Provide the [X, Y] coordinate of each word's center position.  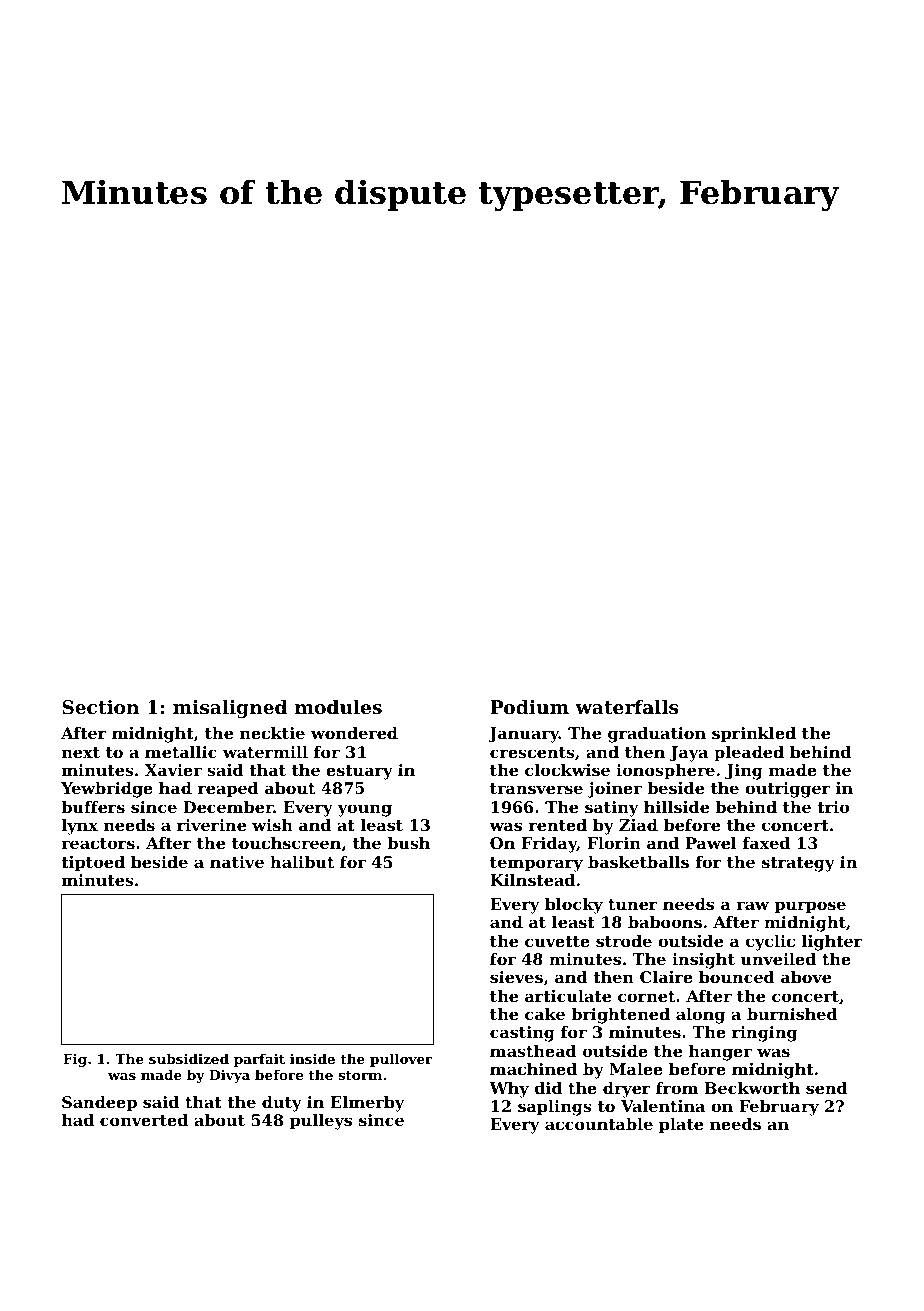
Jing [744, 772]
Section [100, 707]
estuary [359, 772]
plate [681, 1126]
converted [144, 1120]
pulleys [321, 1122]
